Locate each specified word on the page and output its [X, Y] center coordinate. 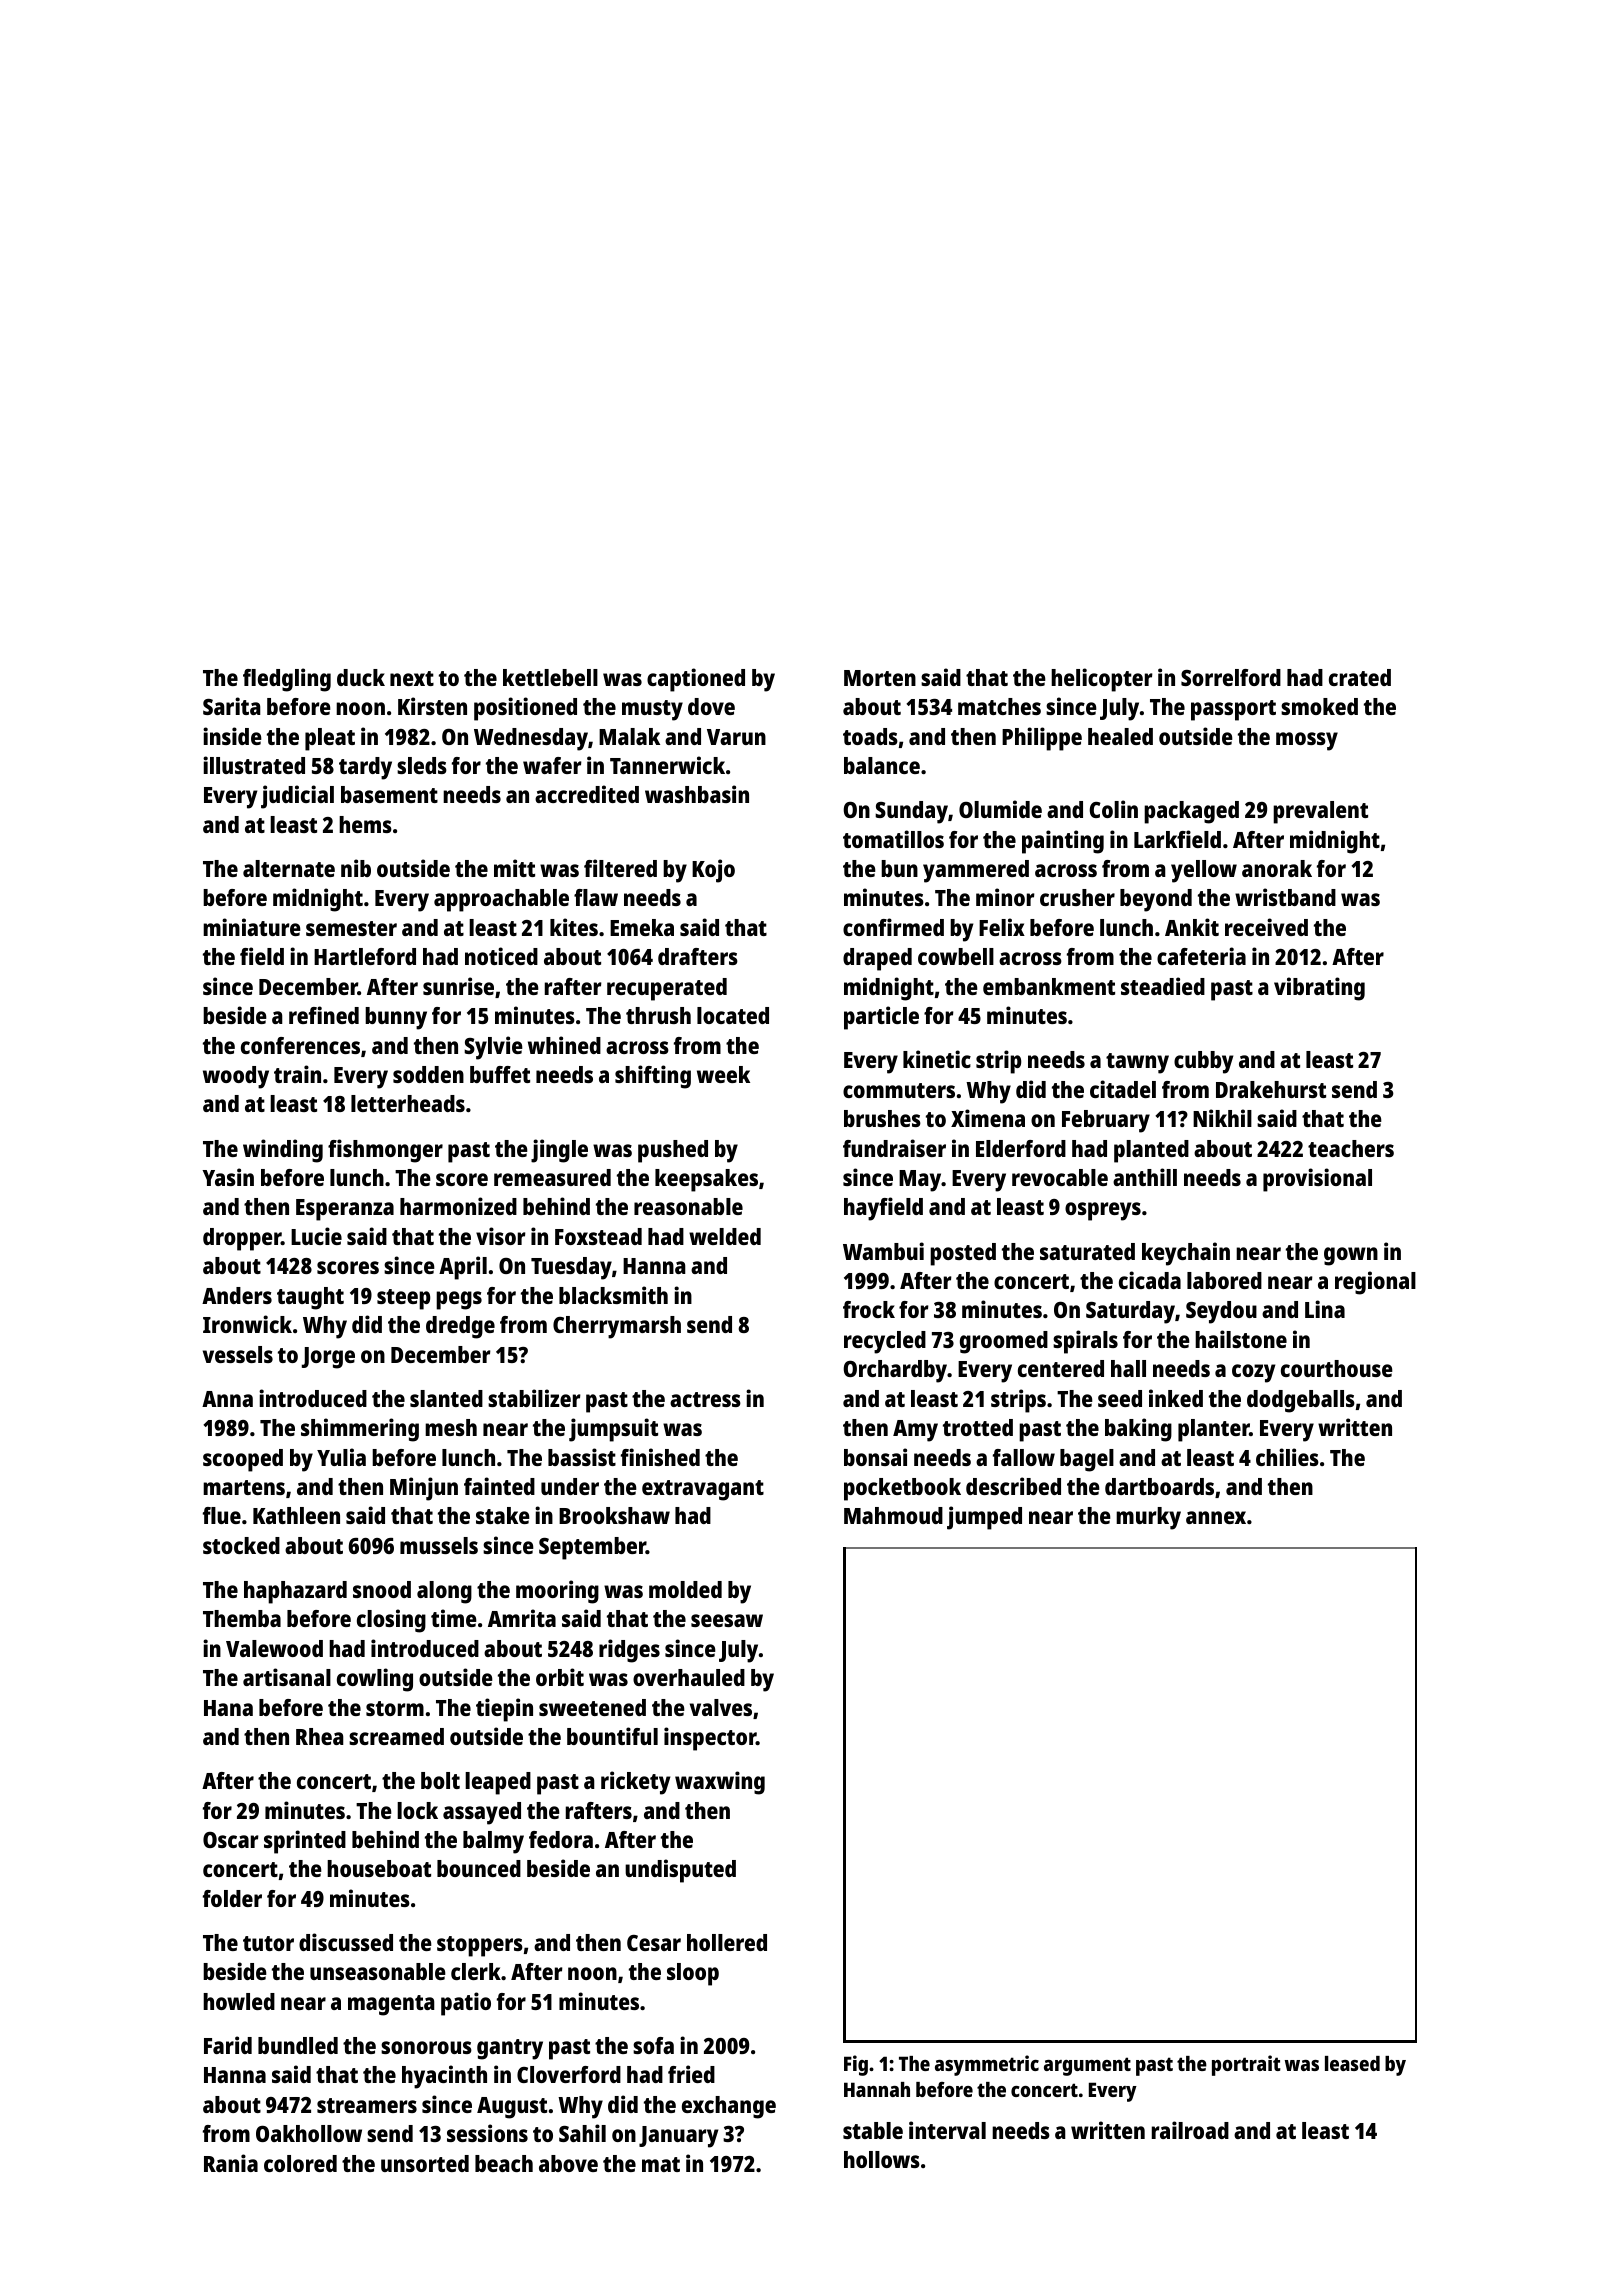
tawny [1137, 1063]
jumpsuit [613, 1430]
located [733, 1015]
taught [310, 1298]
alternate [289, 868]
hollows [882, 2159]
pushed [673, 1151]
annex [1216, 1517]
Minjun [424, 1489]
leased [1352, 2063]
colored [300, 2163]
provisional [1317, 1180]
